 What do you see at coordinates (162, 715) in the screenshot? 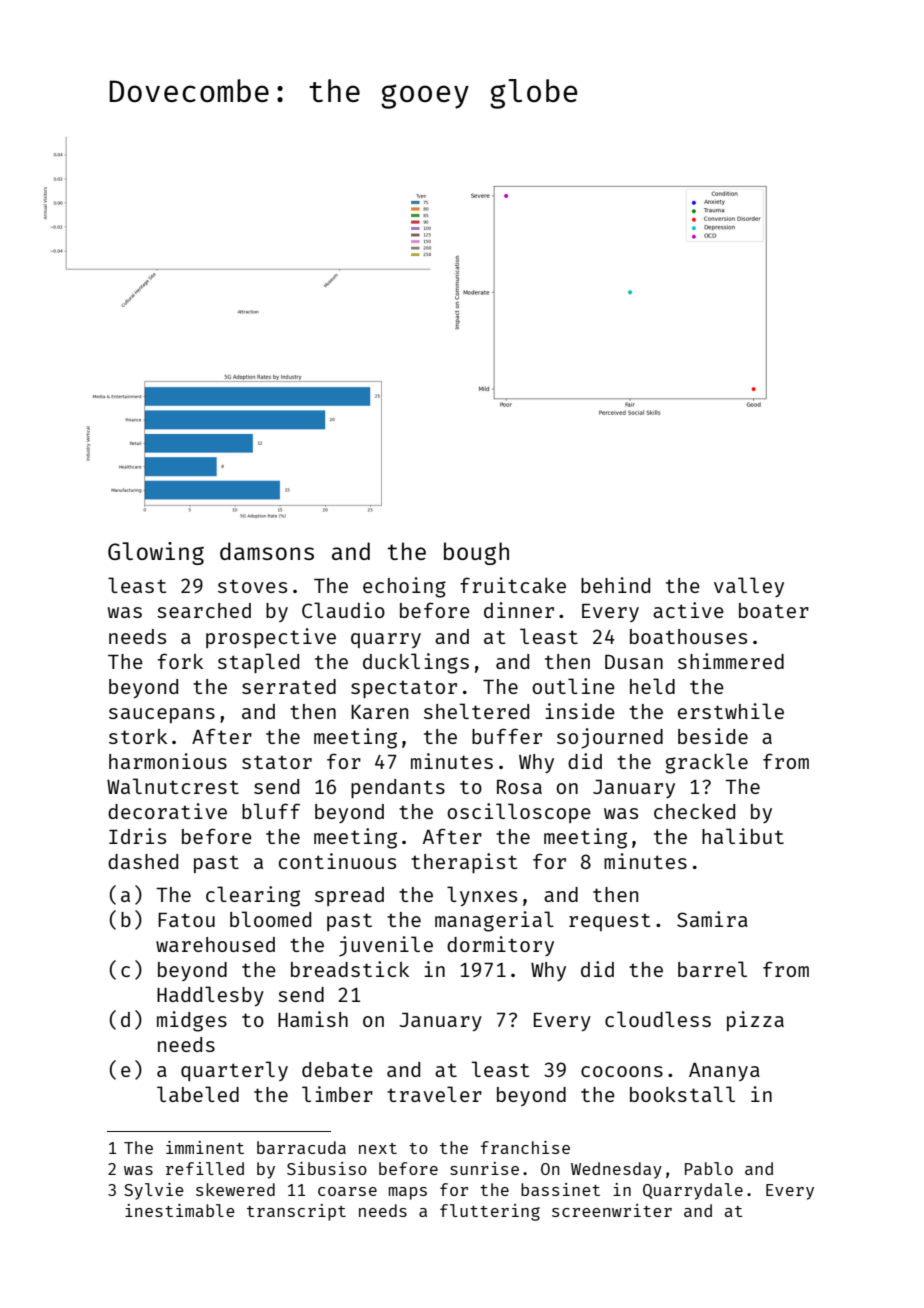
I see `saucepans` at bounding box center [162, 715].
